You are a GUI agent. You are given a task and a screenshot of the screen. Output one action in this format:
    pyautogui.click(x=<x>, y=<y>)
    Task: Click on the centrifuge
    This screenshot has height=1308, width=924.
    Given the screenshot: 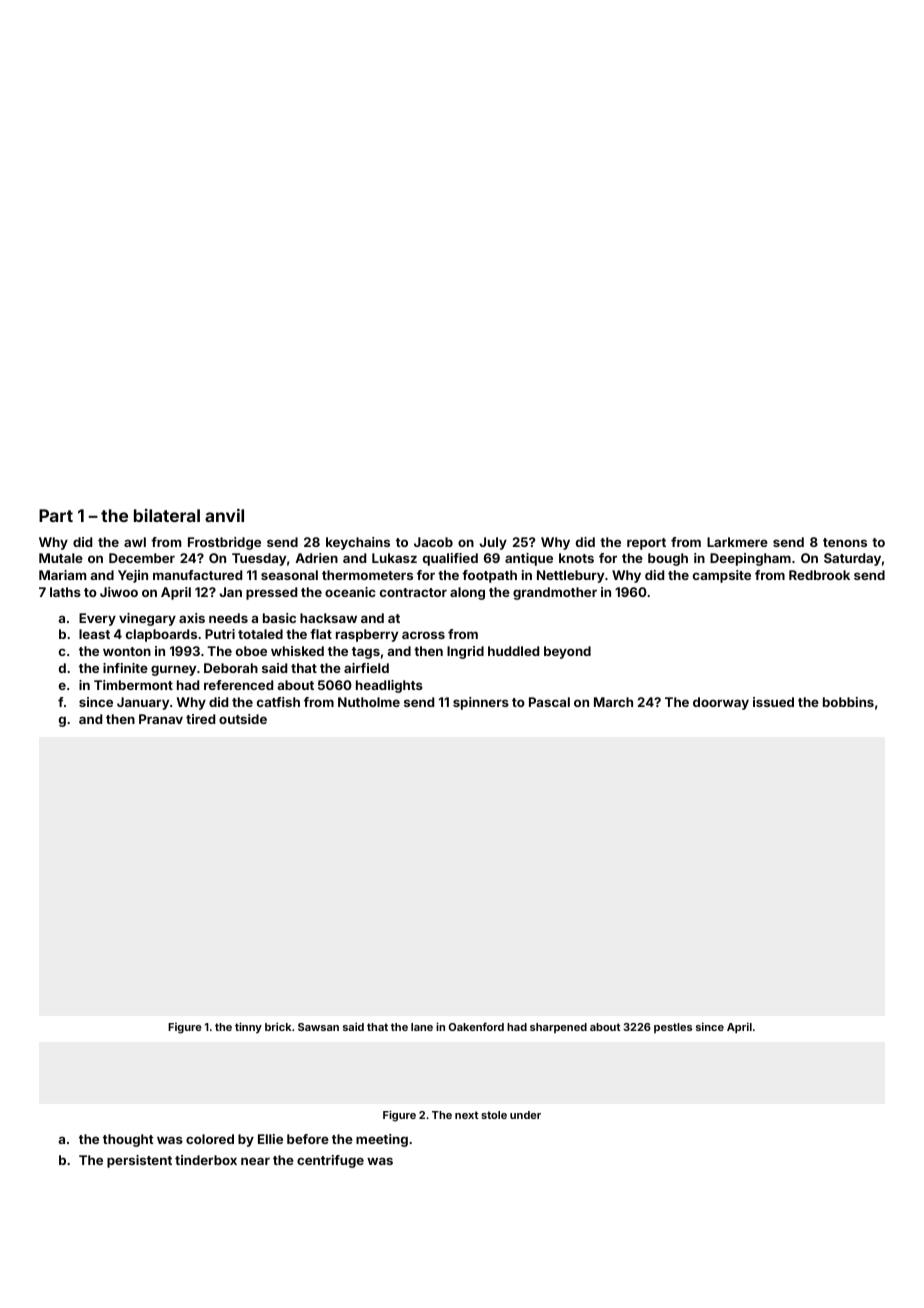 What is the action you would take?
    pyautogui.click(x=330, y=1161)
